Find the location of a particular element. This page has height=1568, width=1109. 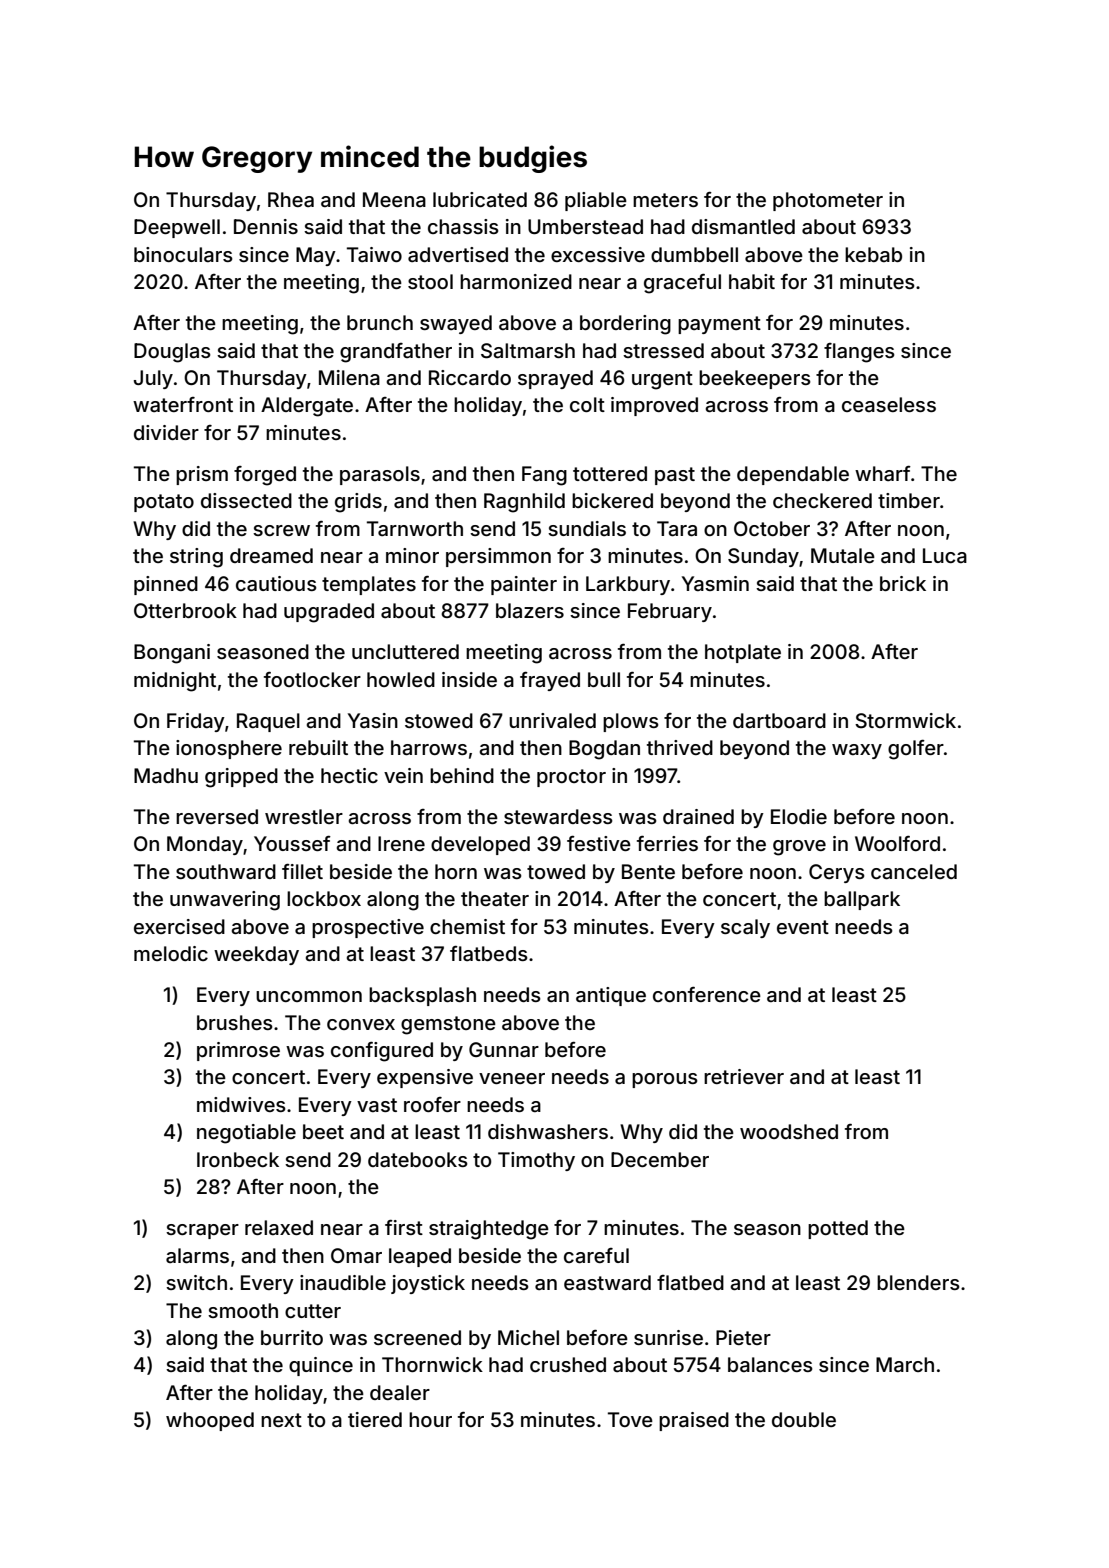

Monday is located at coordinates (205, 845).
